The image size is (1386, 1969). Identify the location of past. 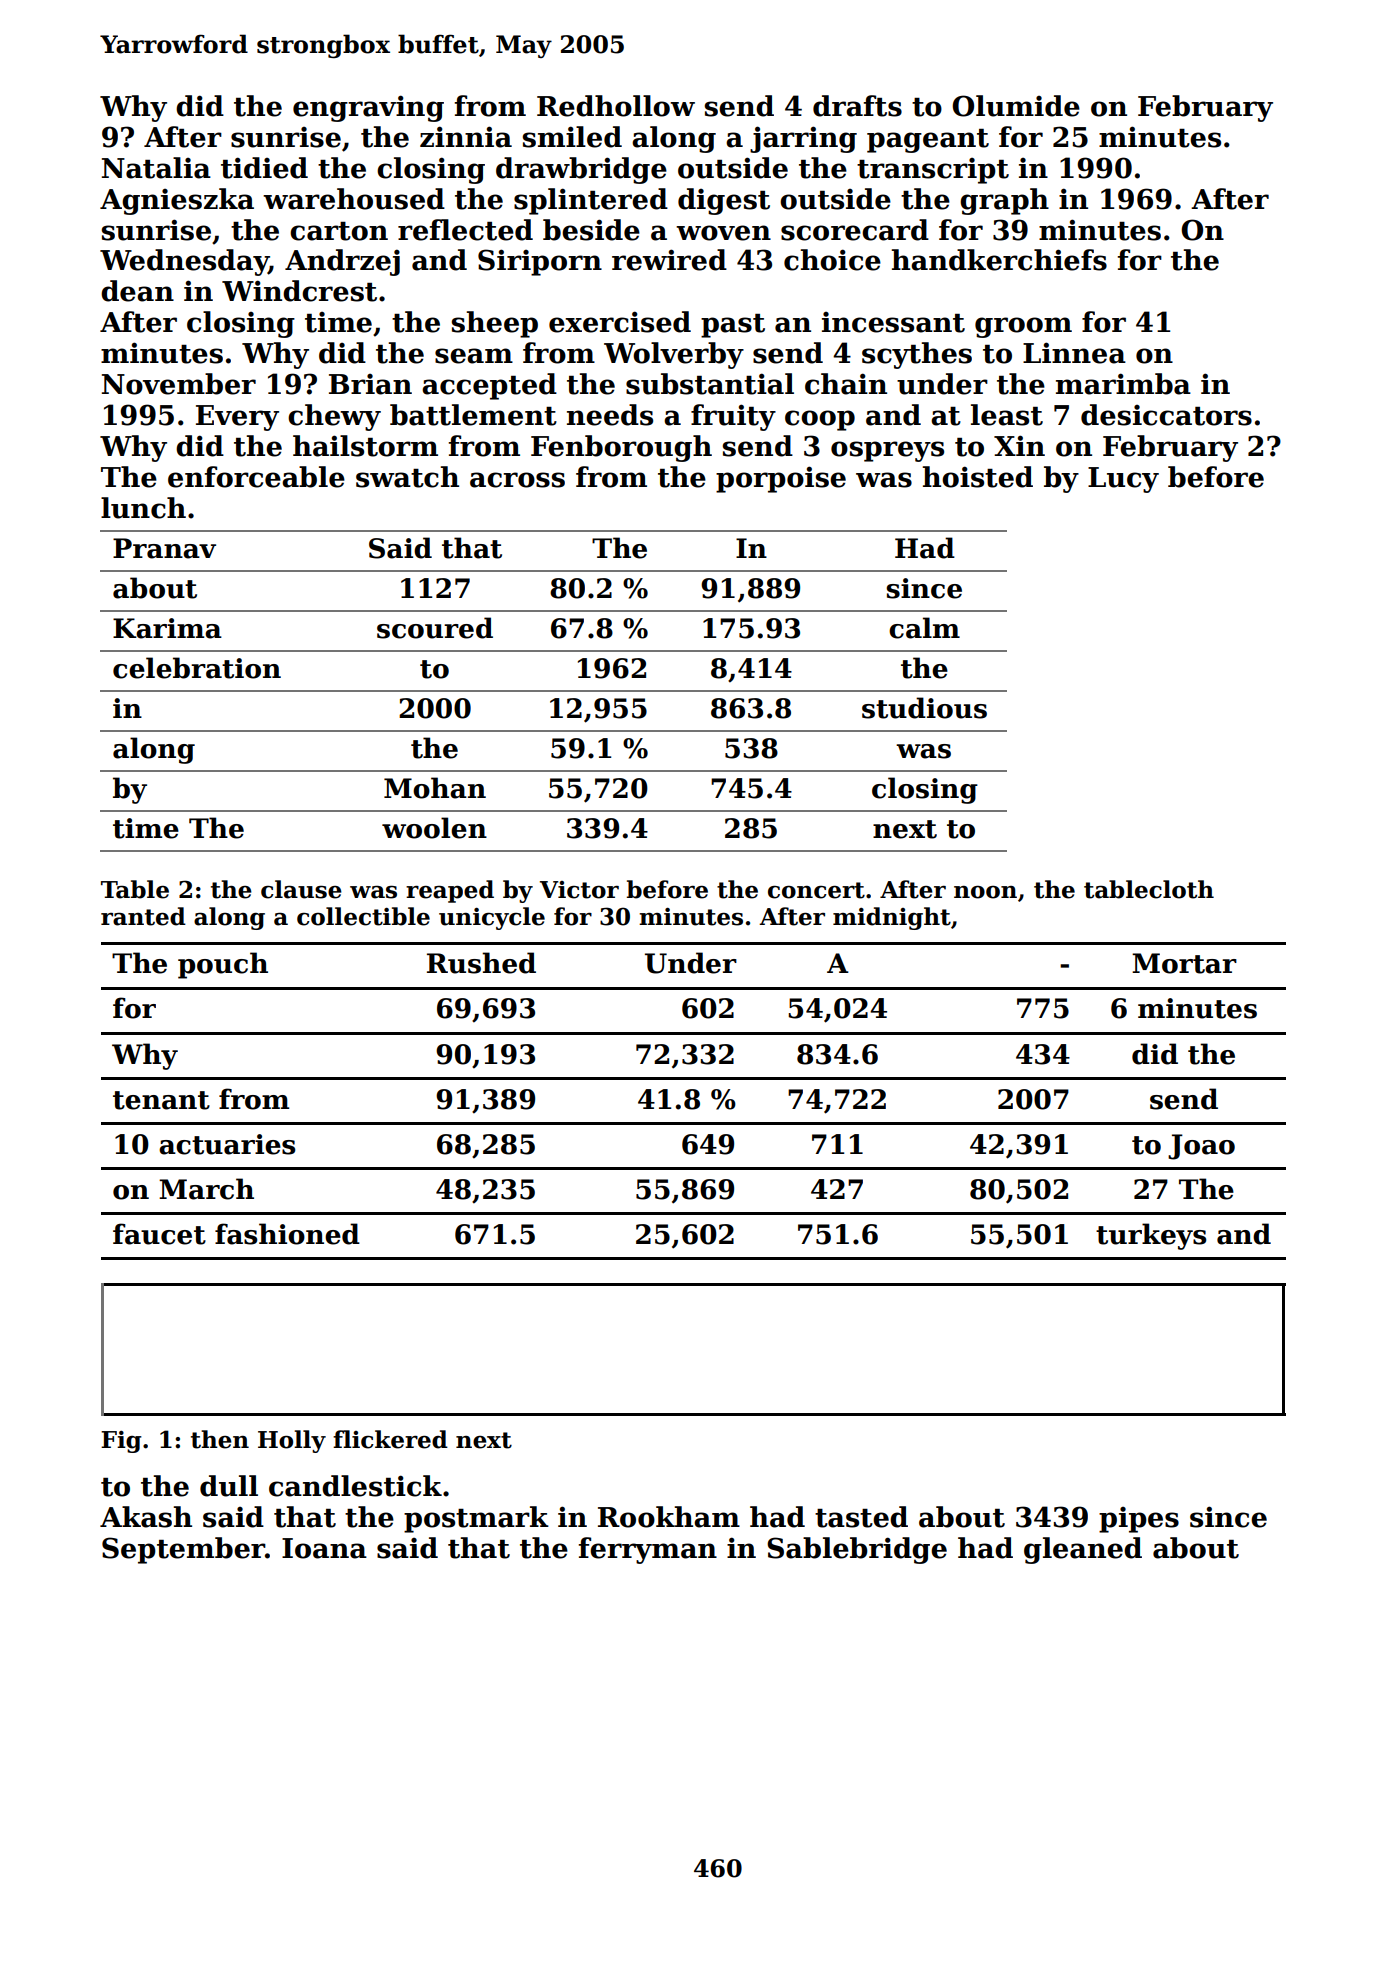
(733, 326).
